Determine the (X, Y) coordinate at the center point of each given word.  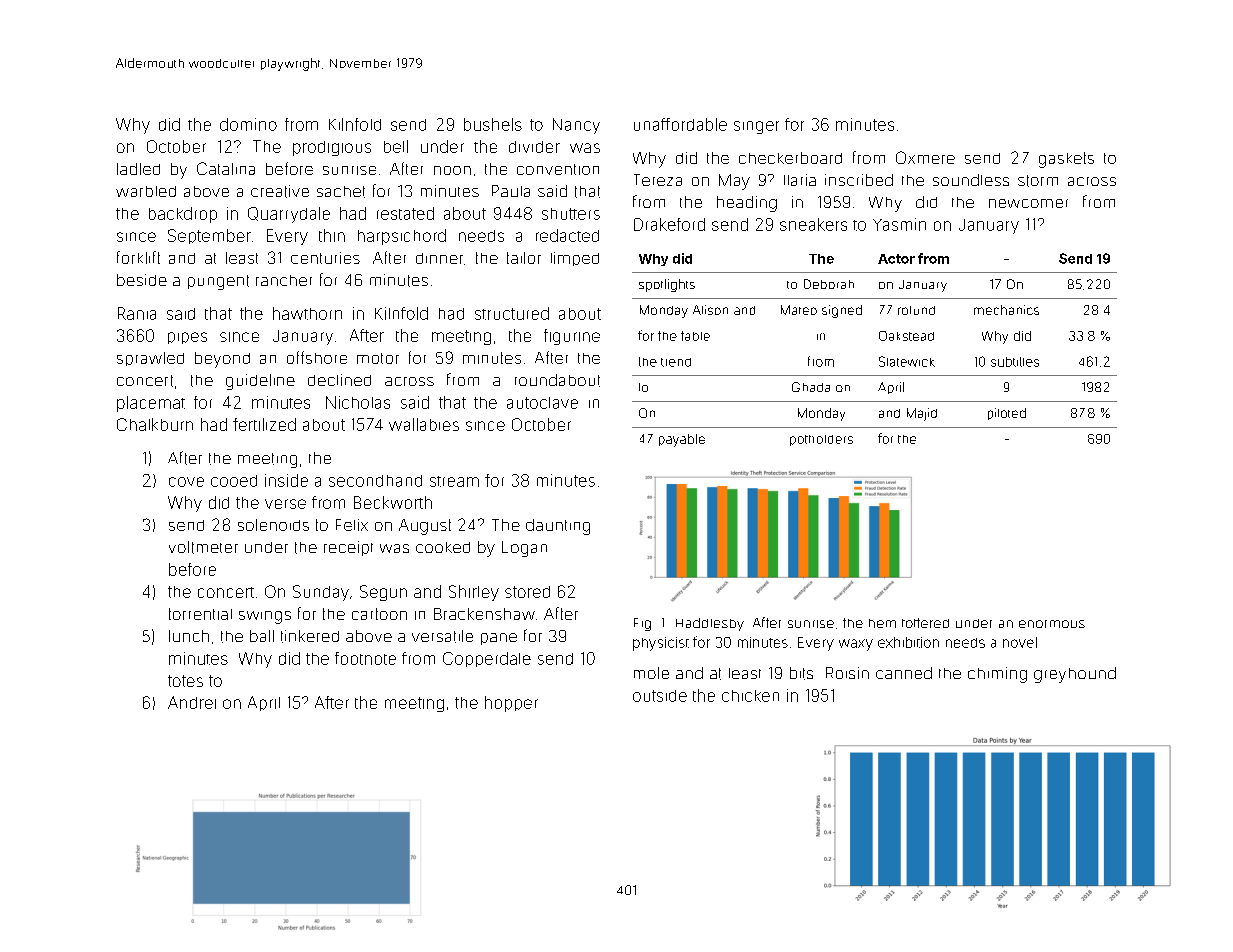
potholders (821, 440)
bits (801, 673)
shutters (571, 214)
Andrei (192, 702)
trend (676, 362)
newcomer (1028, 203)
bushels (493, 124)
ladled (138, 169)
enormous (1052, 624)
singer (756, 127)
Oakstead (906, 336)
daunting (558, 527)
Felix (352, 525)
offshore (317, 357)
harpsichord (402, 237)
